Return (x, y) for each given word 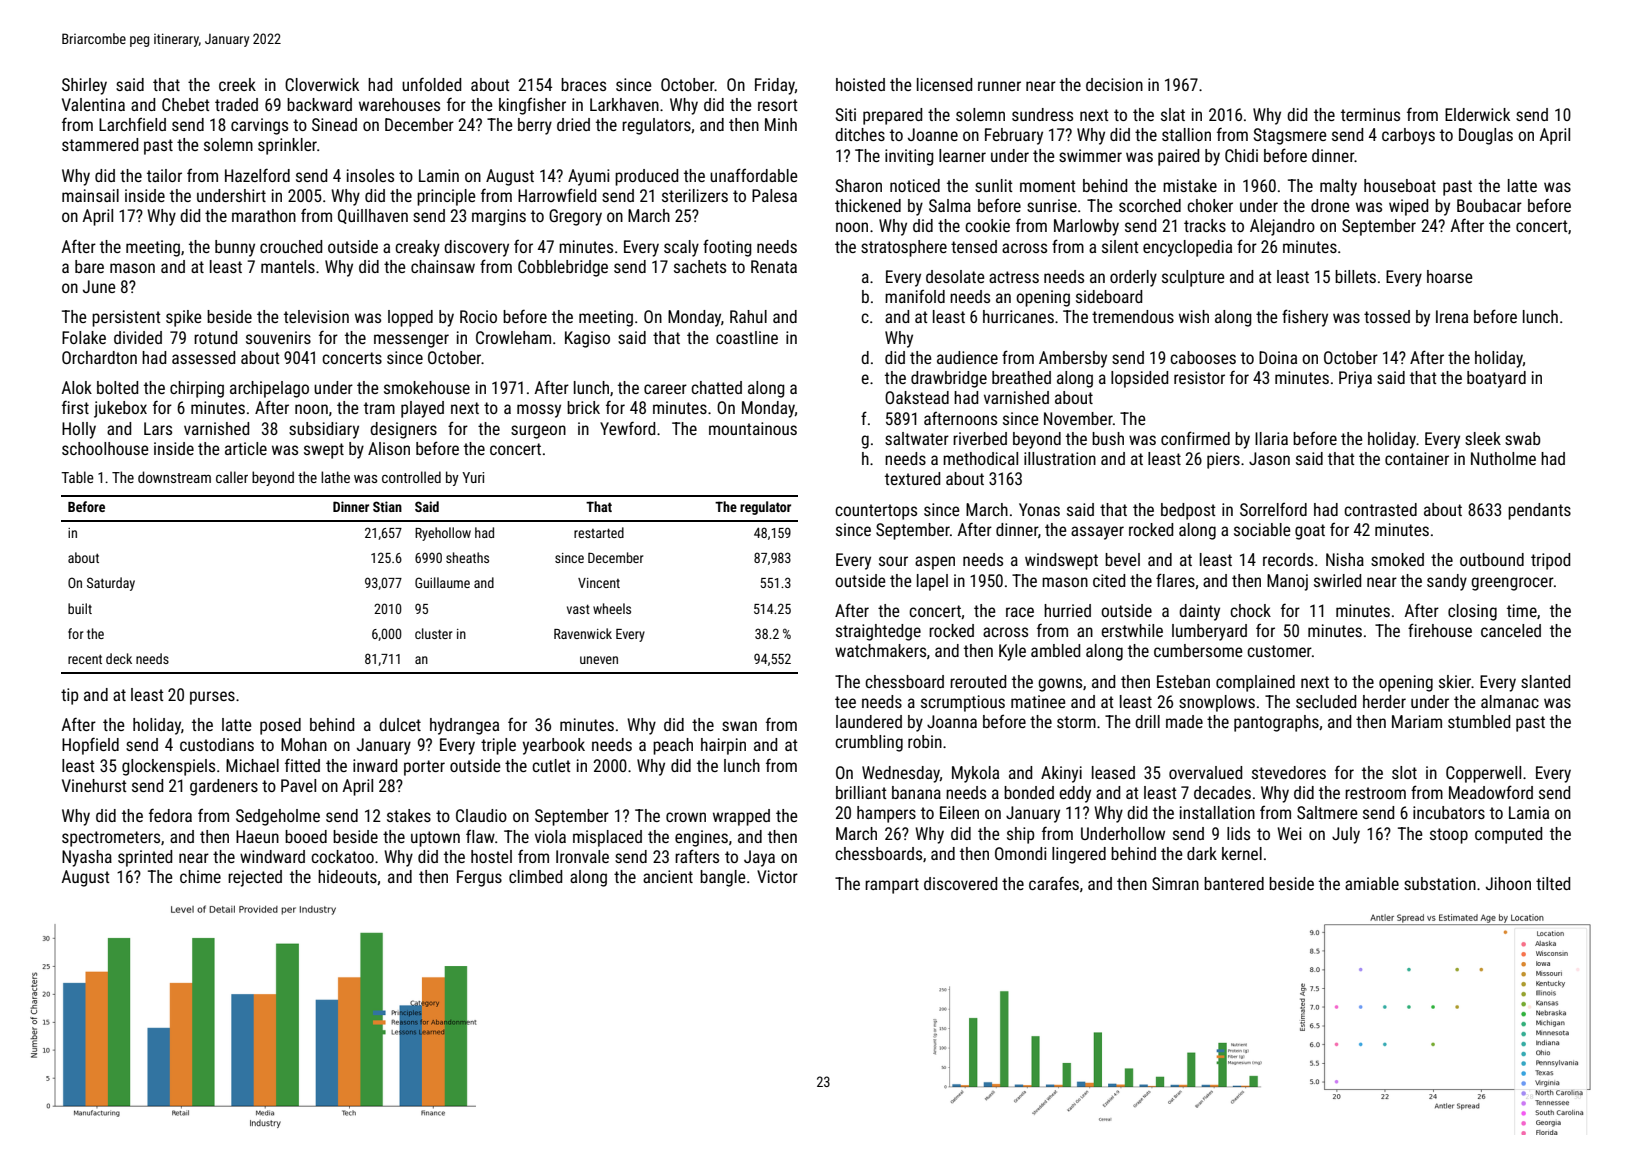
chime (200, 876)
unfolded (431, 84)
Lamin (439, 175)
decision (1114, 84)
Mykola (975, 774)
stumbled (1479, 721)
